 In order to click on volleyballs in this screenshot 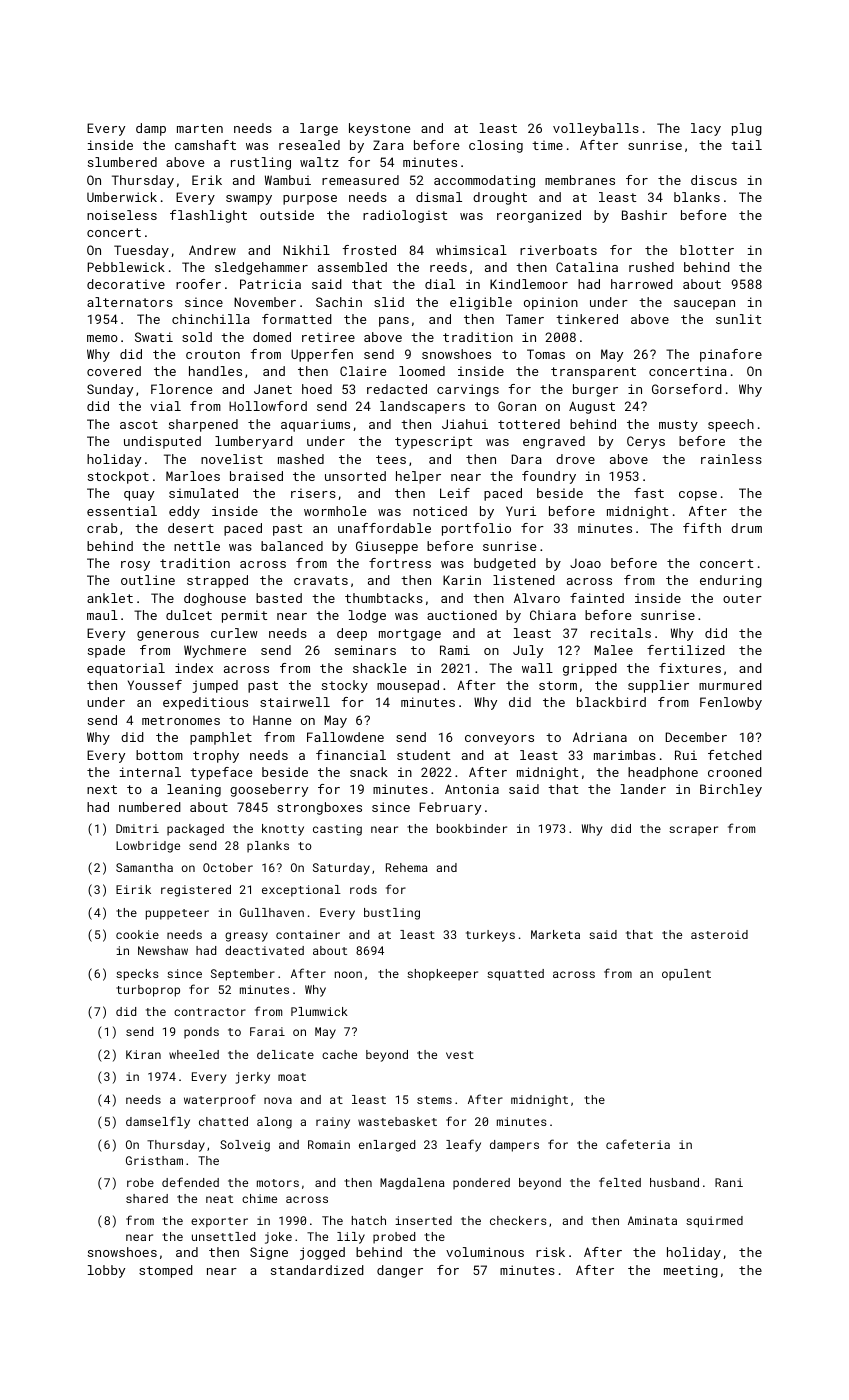, I will do `click(596, 129)`.
